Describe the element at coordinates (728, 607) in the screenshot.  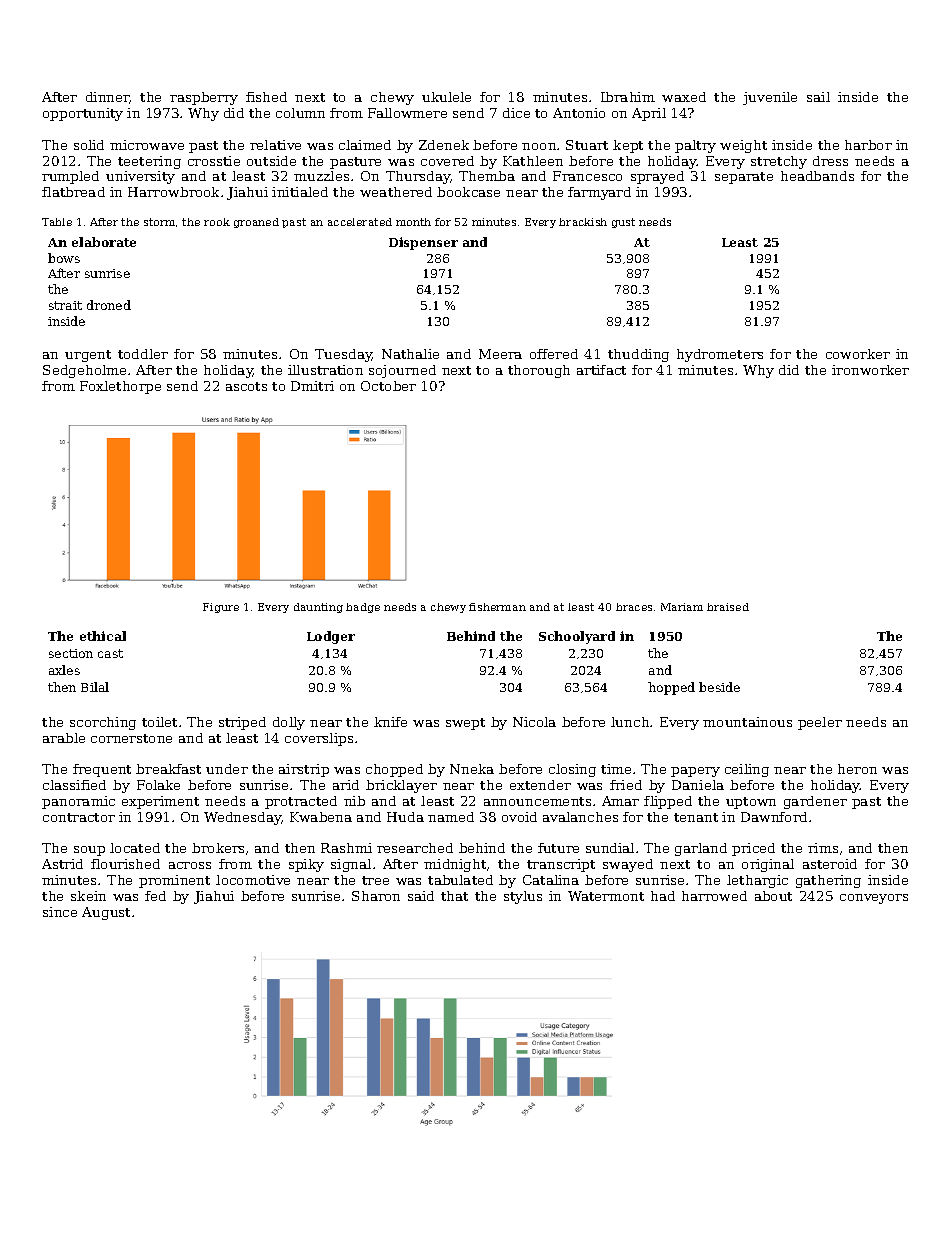
I see `braised` at that location.
